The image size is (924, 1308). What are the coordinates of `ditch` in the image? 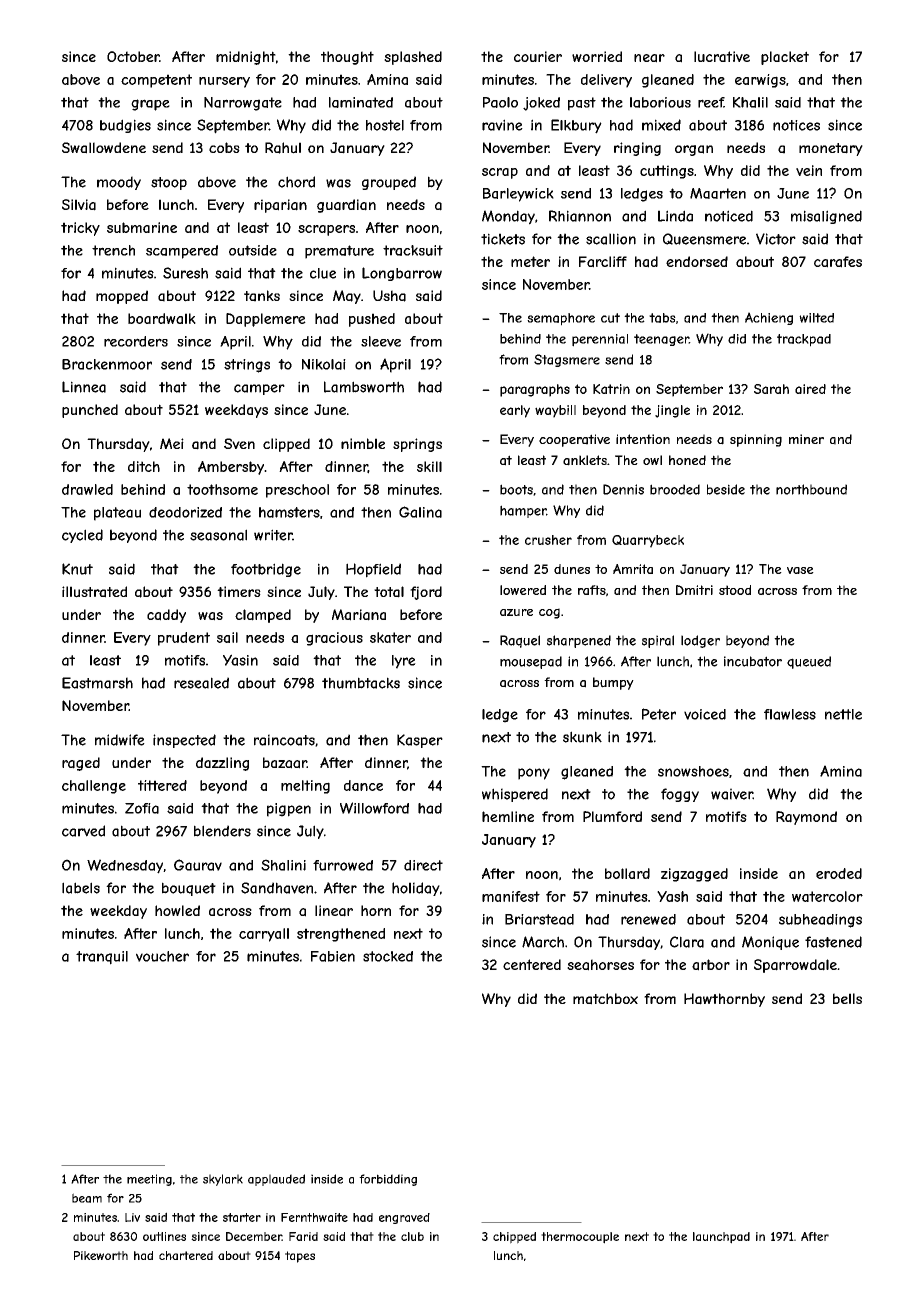 It's located at (144, 466).
